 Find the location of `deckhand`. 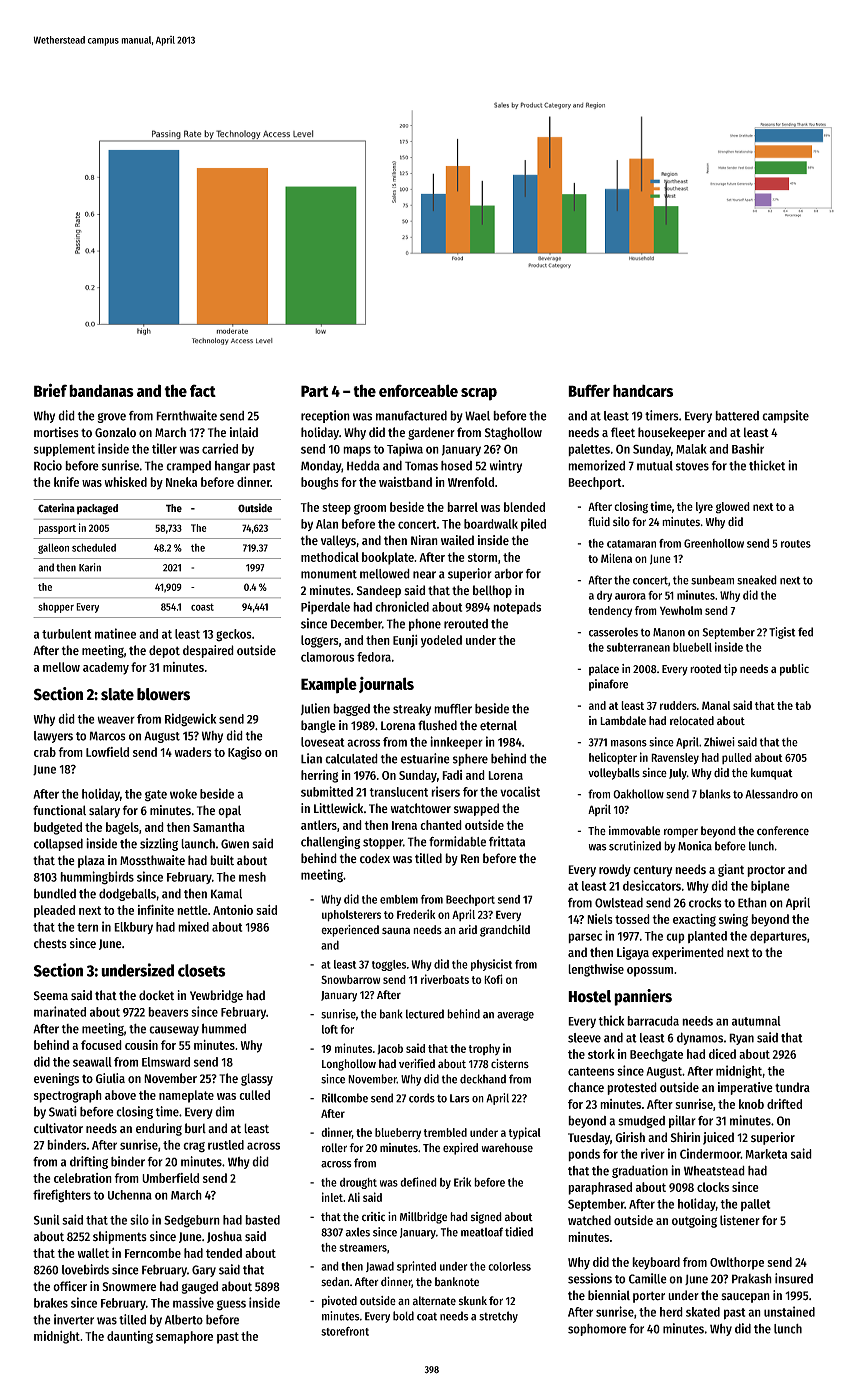

deckhand is located at coordinates (483, 1079).
